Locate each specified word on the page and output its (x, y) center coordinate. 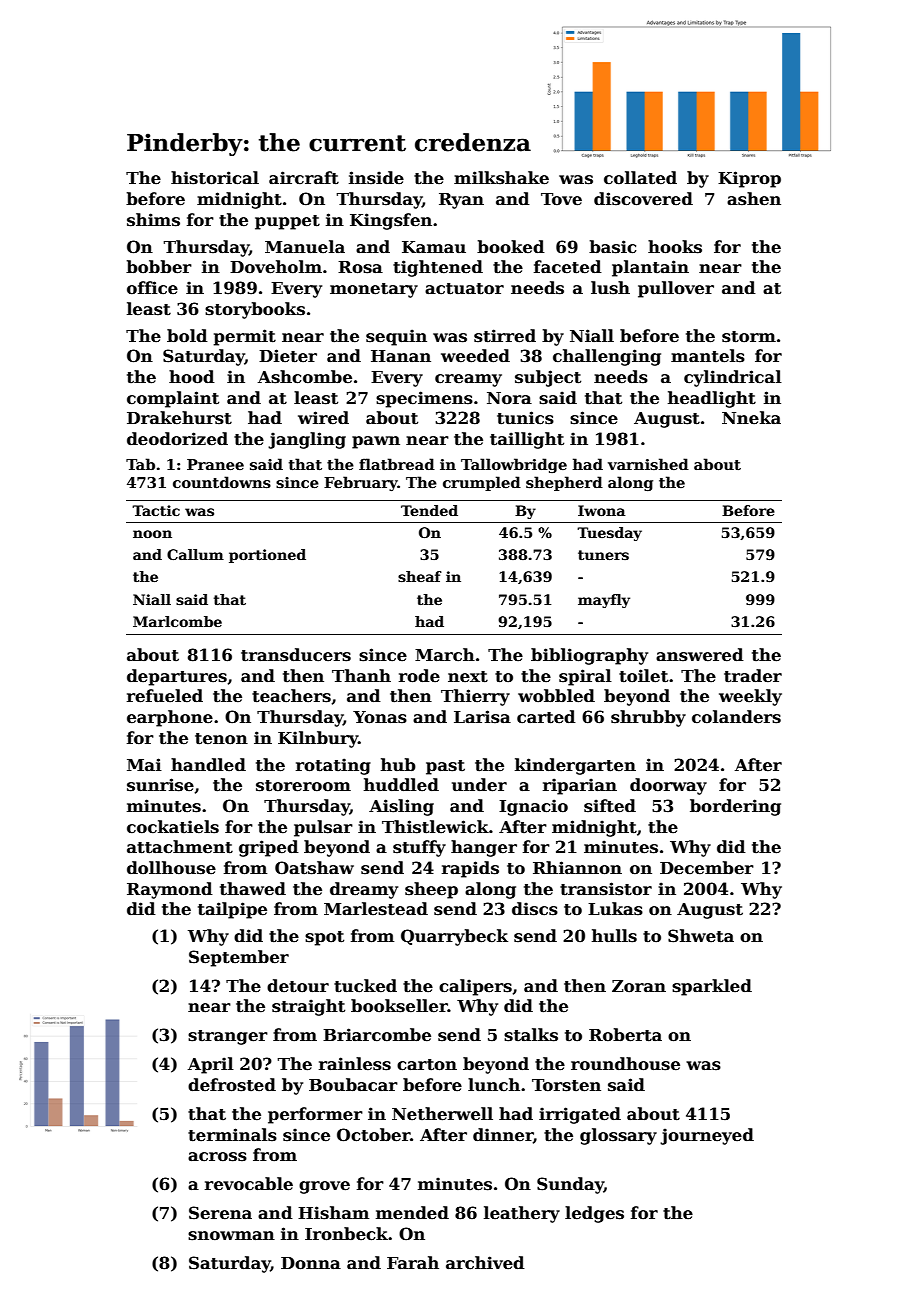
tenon (221, 739)
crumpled (482, 483)
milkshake (501, 178)
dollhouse (171, 868)
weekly (750, 697)
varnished (648, 464)
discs (535, 909)
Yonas (380, 717)
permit (245, 337)
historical (215, 178)
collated (640, 178)
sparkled (712, 987)
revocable (249, 1184)
